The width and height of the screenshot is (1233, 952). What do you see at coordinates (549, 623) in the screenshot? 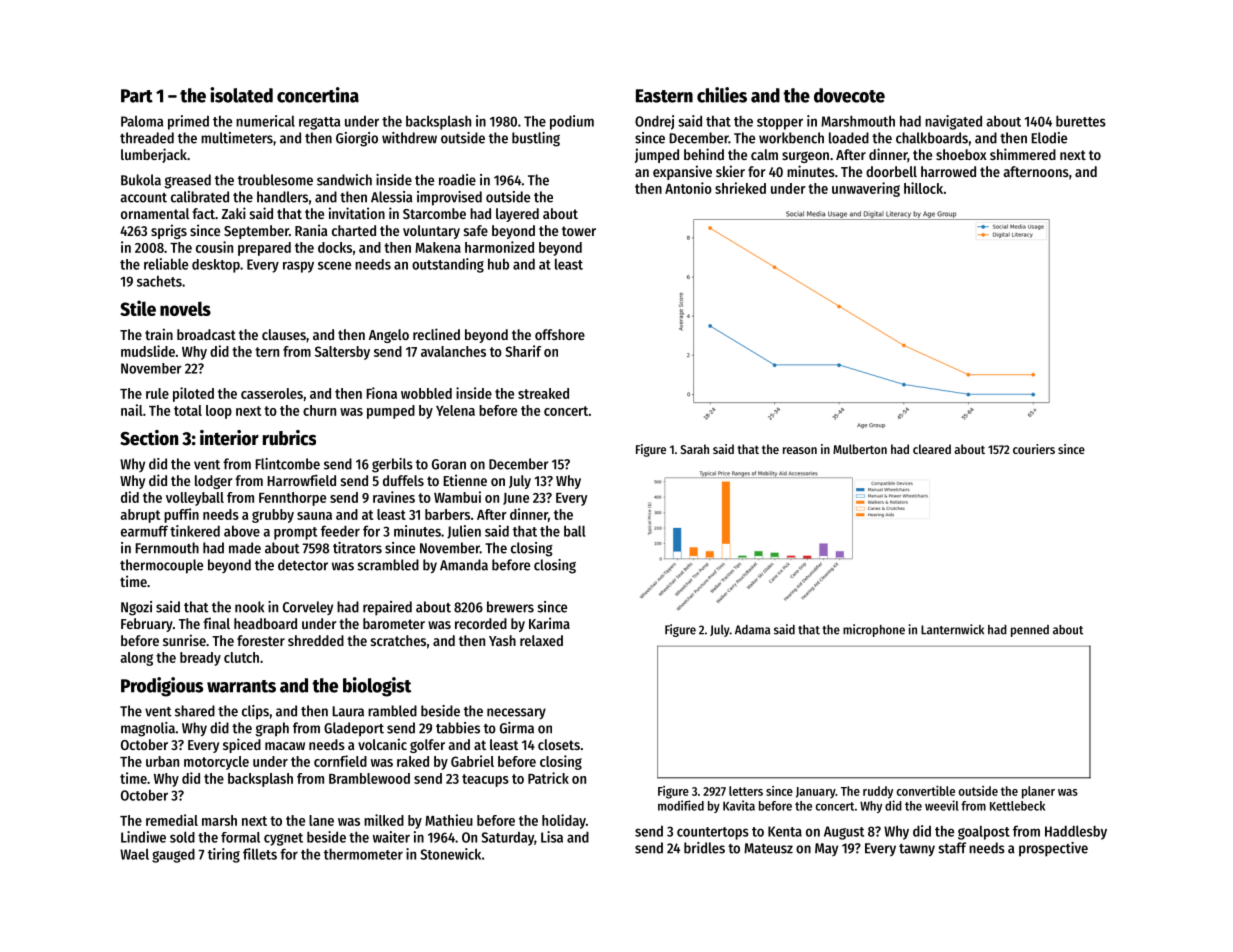
I see `Karima` at bounding box center [549, 623].
